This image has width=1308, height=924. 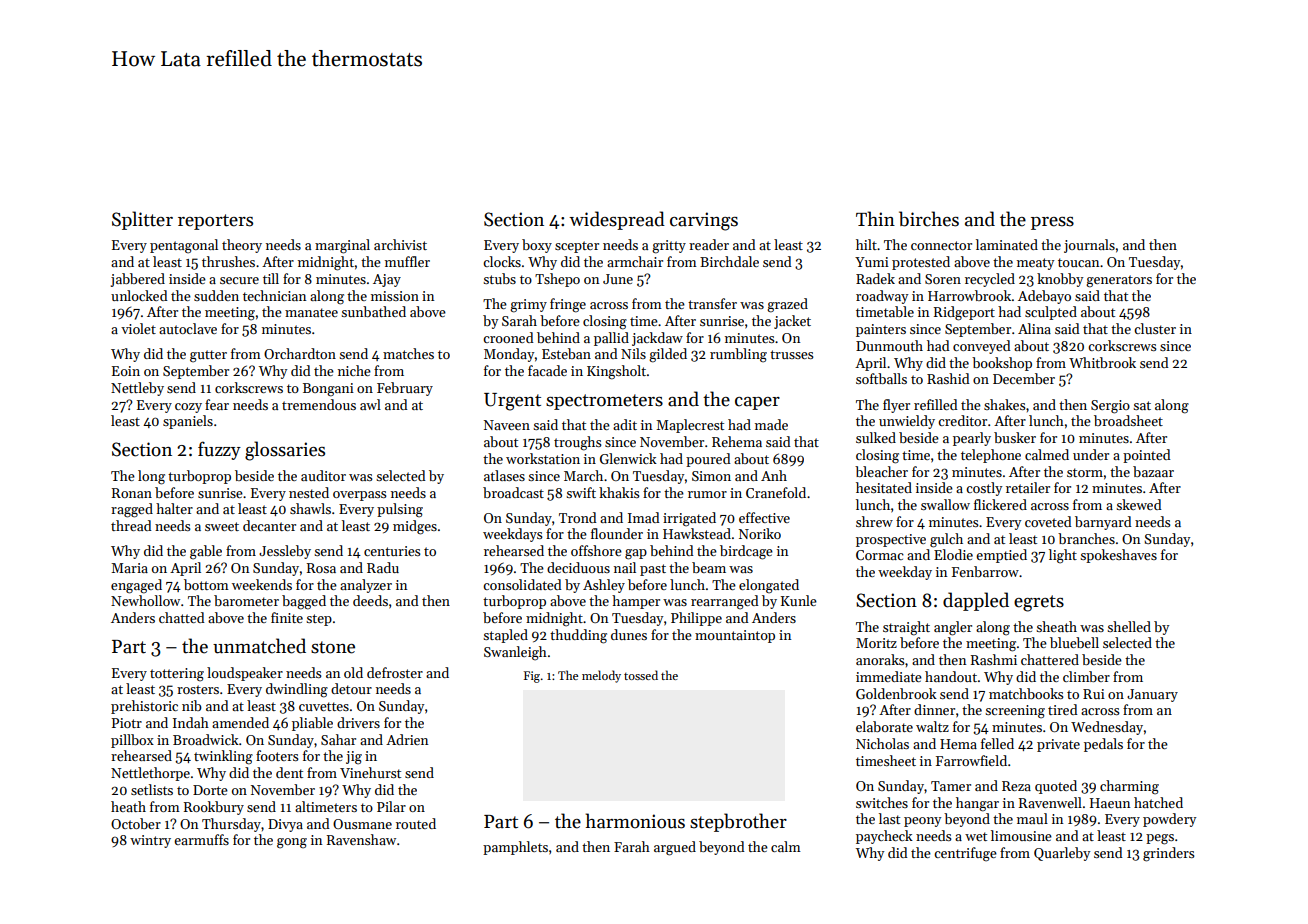 What do you see at coordinates (1052, 223) in the image?
I see `press` at bounding box center [1052, 223].
